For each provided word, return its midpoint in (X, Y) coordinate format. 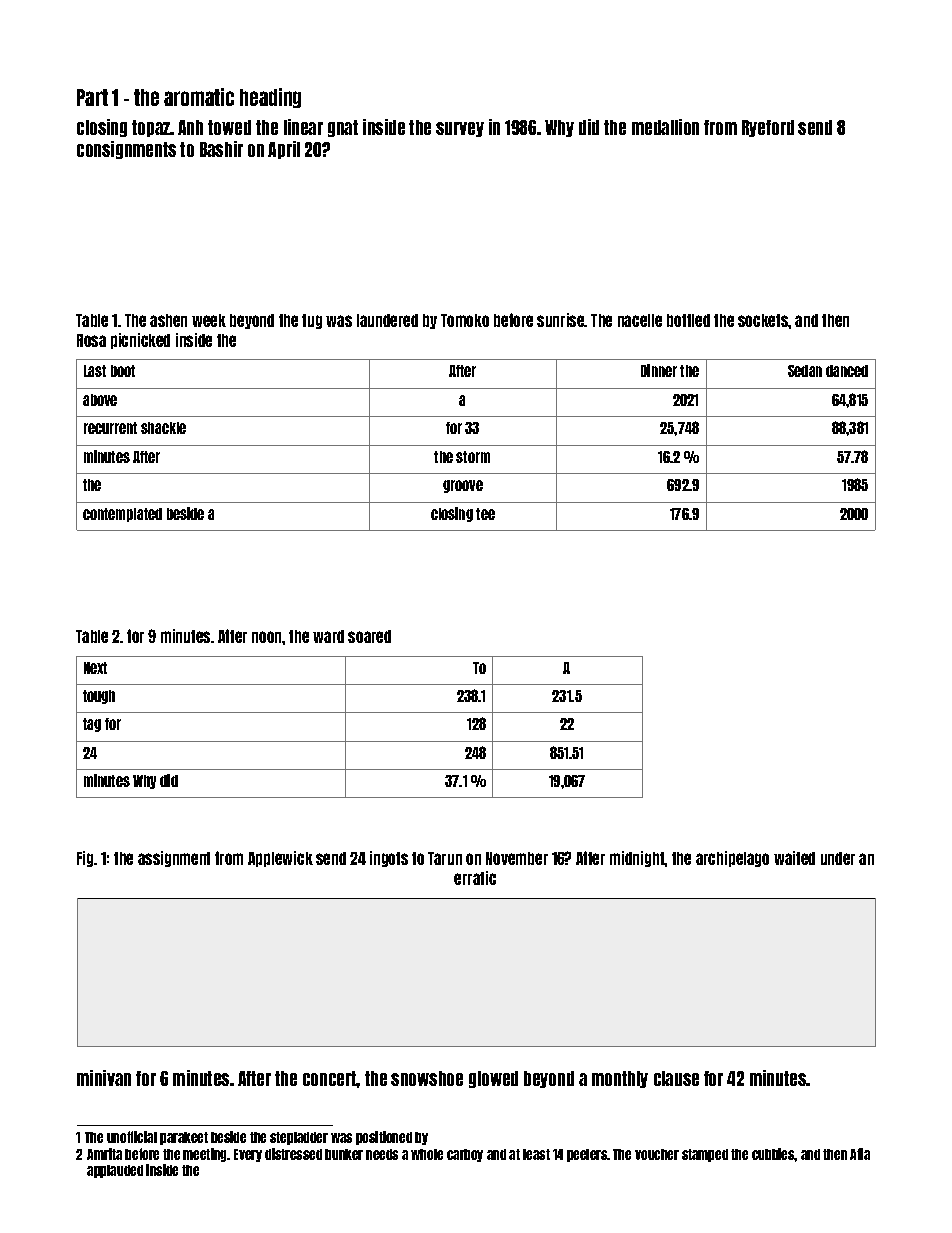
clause (676, 1078)
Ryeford (768, 128)
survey (460, 129)
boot (123, 371)
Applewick (280, 859)
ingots (389, 859)
